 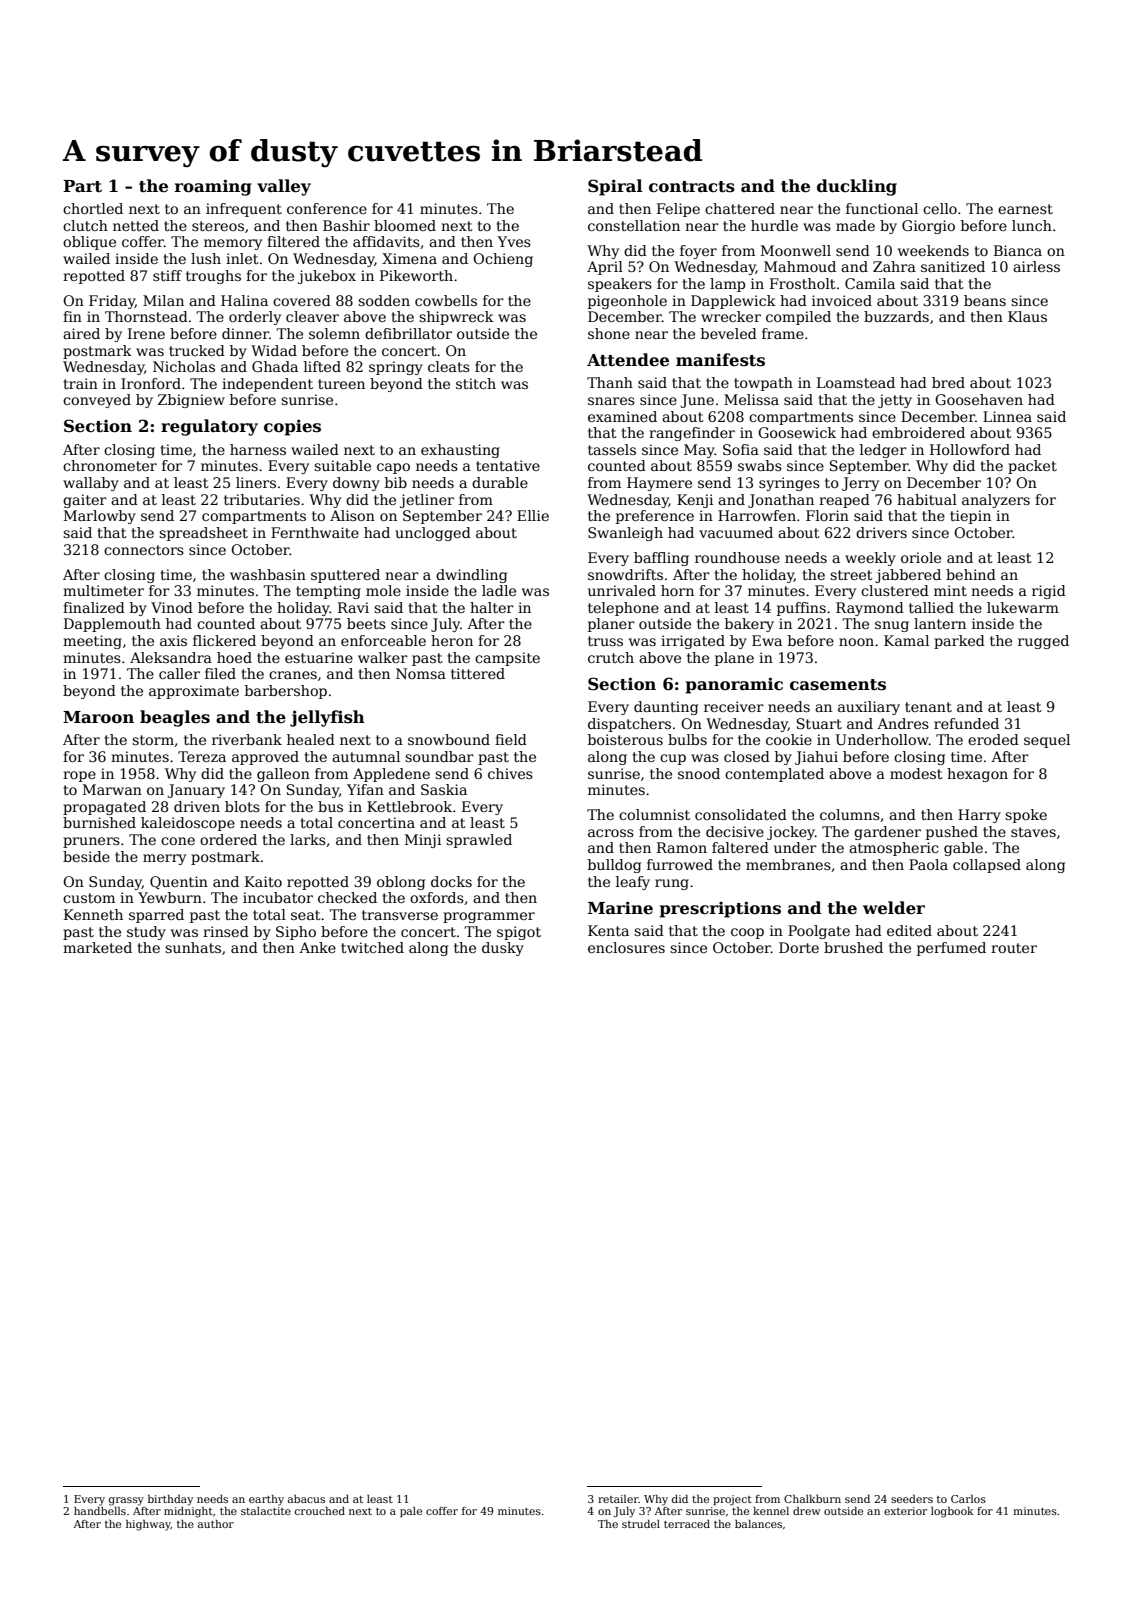 What do you see at coordinates (698, 252) in the page?
I see `foyer` at bounding box center [698, 252].
